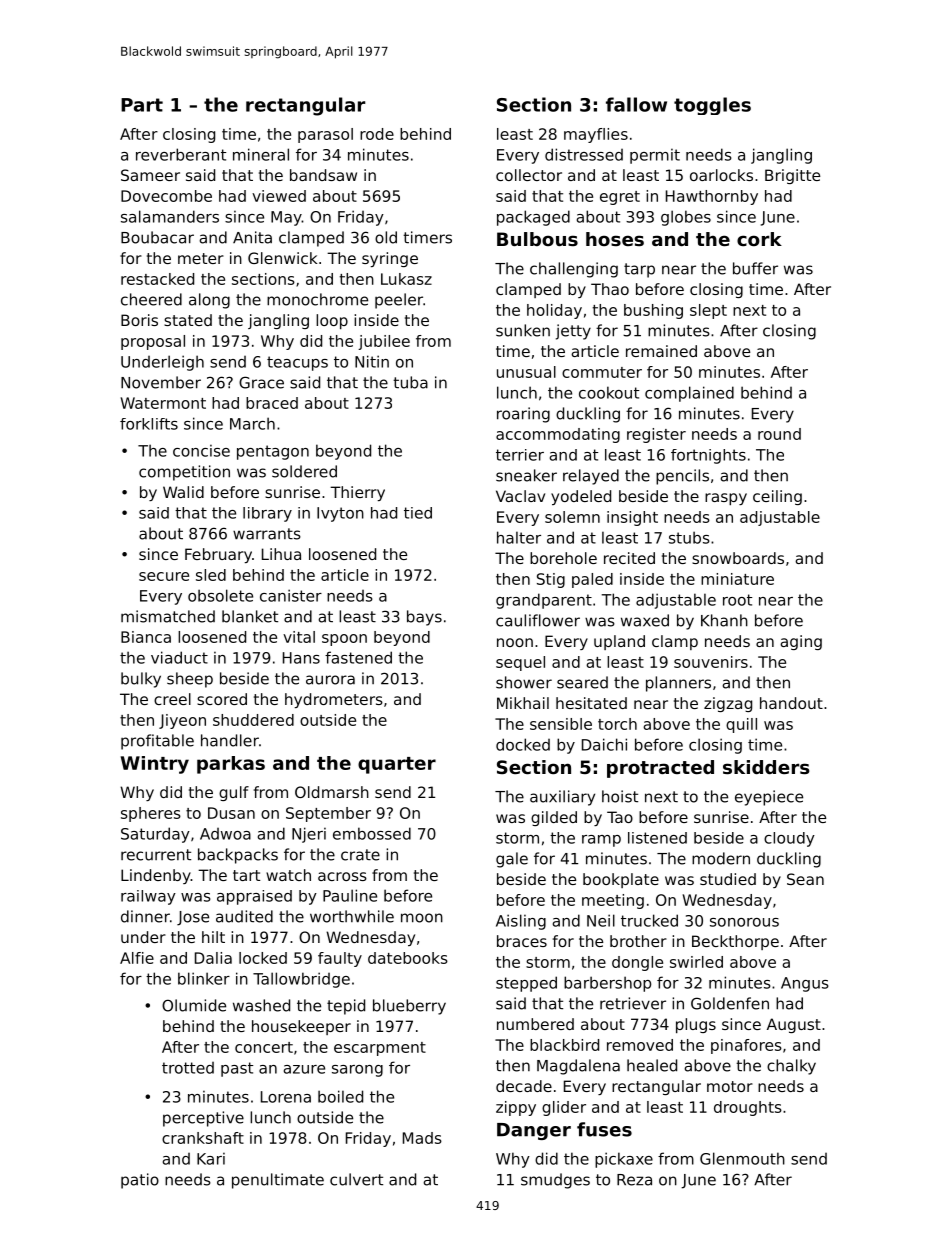 This screenshot has height=1233, width=952. Describe the element at coordinates (805, 879) in the screenshot. I see `Sean` at that location.
